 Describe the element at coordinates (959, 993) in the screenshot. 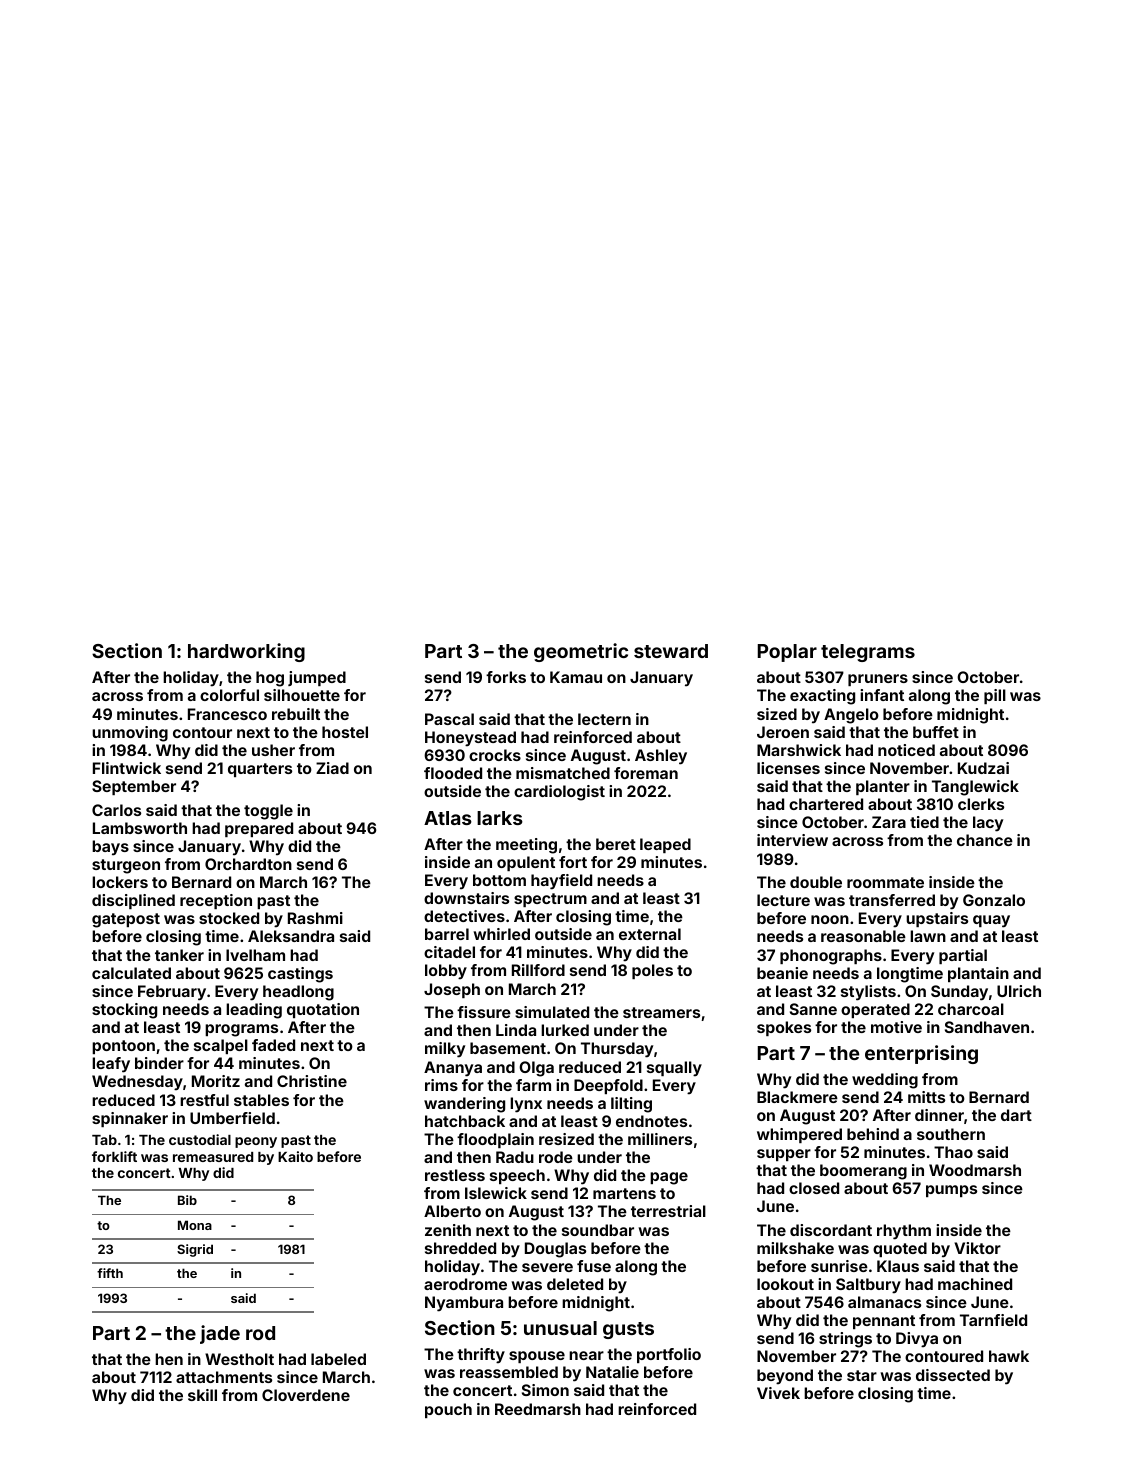

I see `Sunday` at that location.
